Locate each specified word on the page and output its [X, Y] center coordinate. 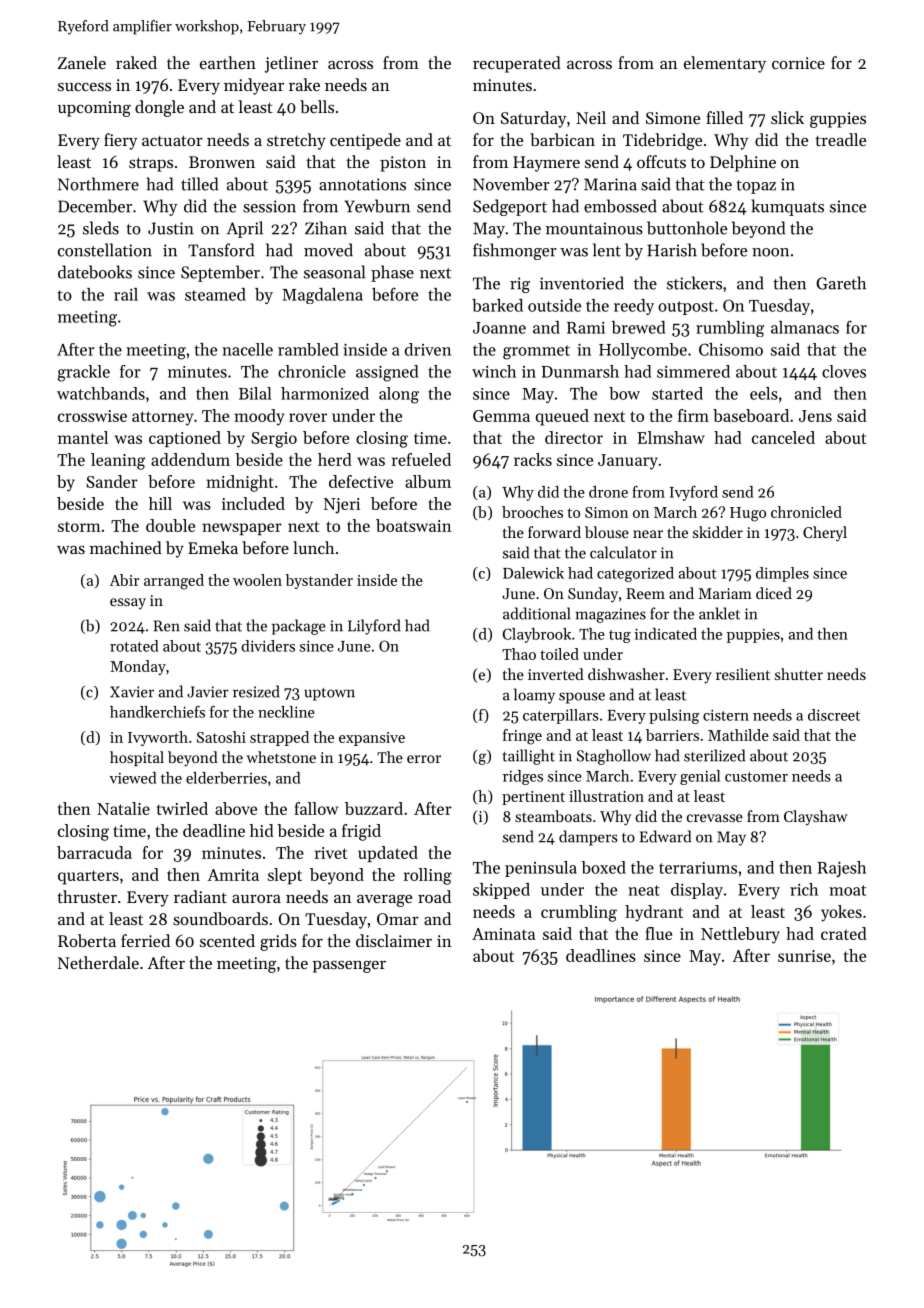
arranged [174, 582]
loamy [534, 696]
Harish [672, 250]
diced [774, 593]
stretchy [296, 141]
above [236, 808]
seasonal [334, 272]
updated [388, 854]
